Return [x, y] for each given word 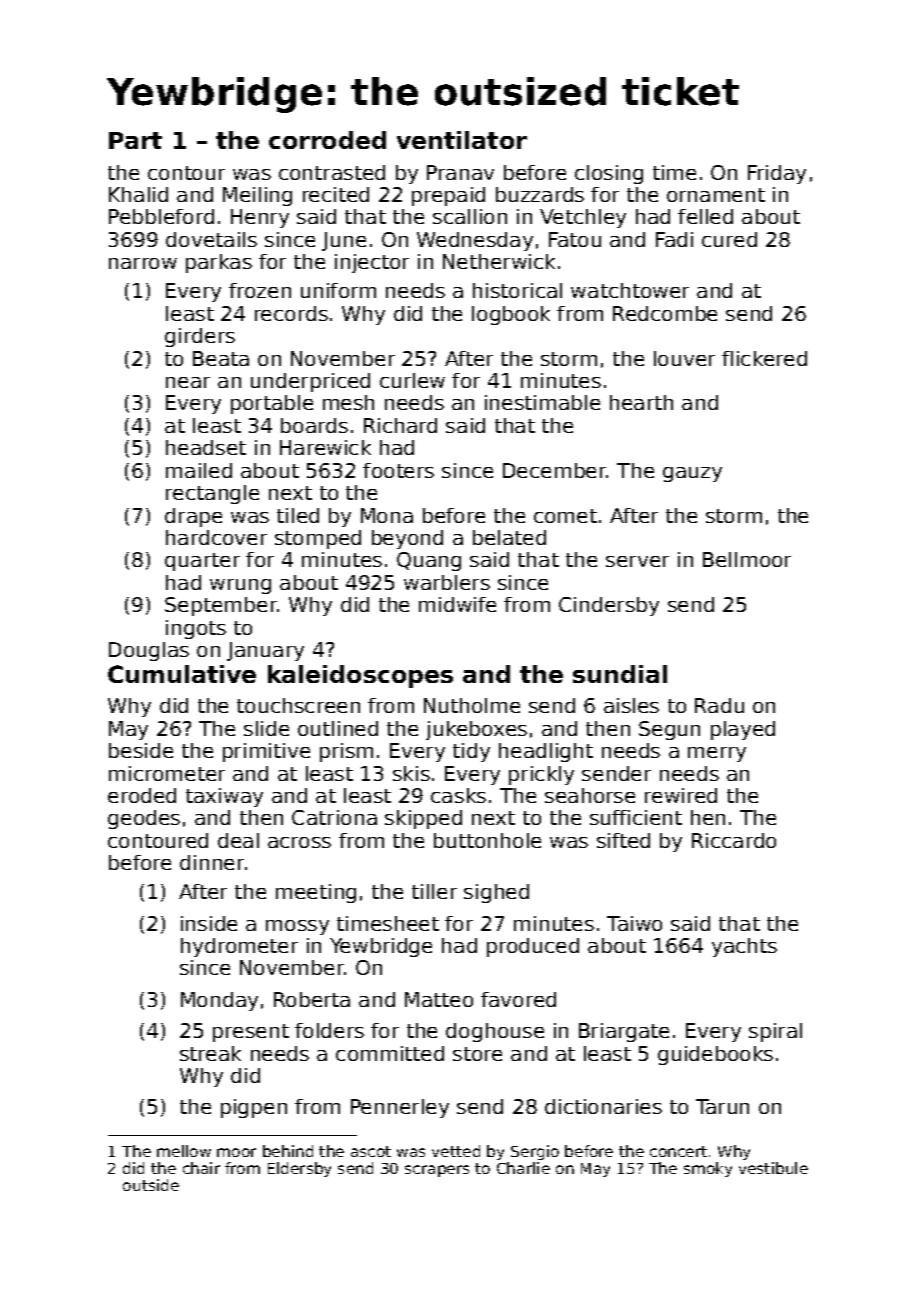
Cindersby [609, 606]
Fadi [674, 239]
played [743, 730]
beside [141, 750]
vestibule [773, 1168]
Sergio [535, 1152]
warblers [447, 582]
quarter [202, 562]
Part [135, 140]
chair [201, 1168]
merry [717, 754]
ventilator [462, 140]
